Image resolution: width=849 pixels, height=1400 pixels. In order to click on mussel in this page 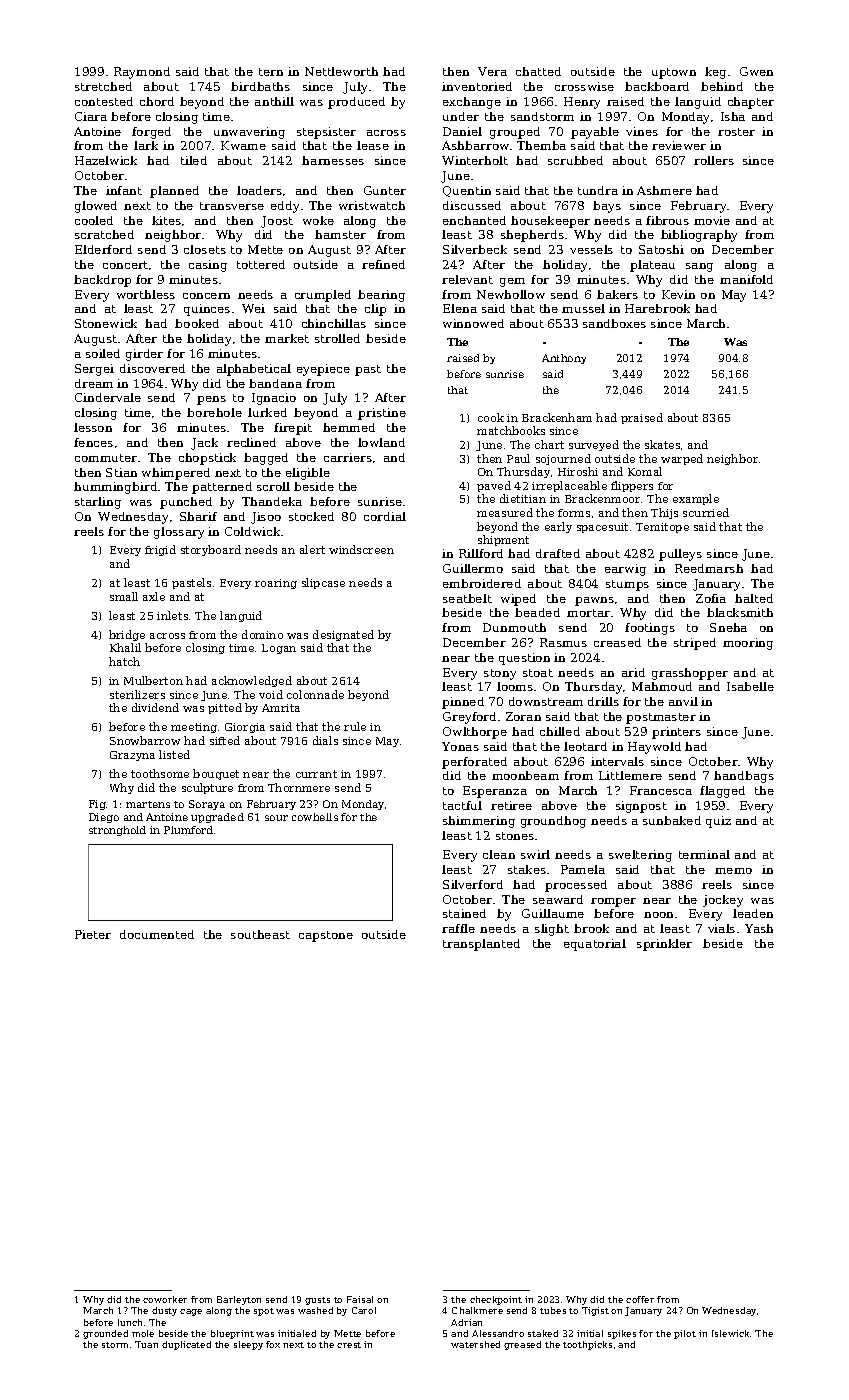, I will do `click(583, 308)`.
